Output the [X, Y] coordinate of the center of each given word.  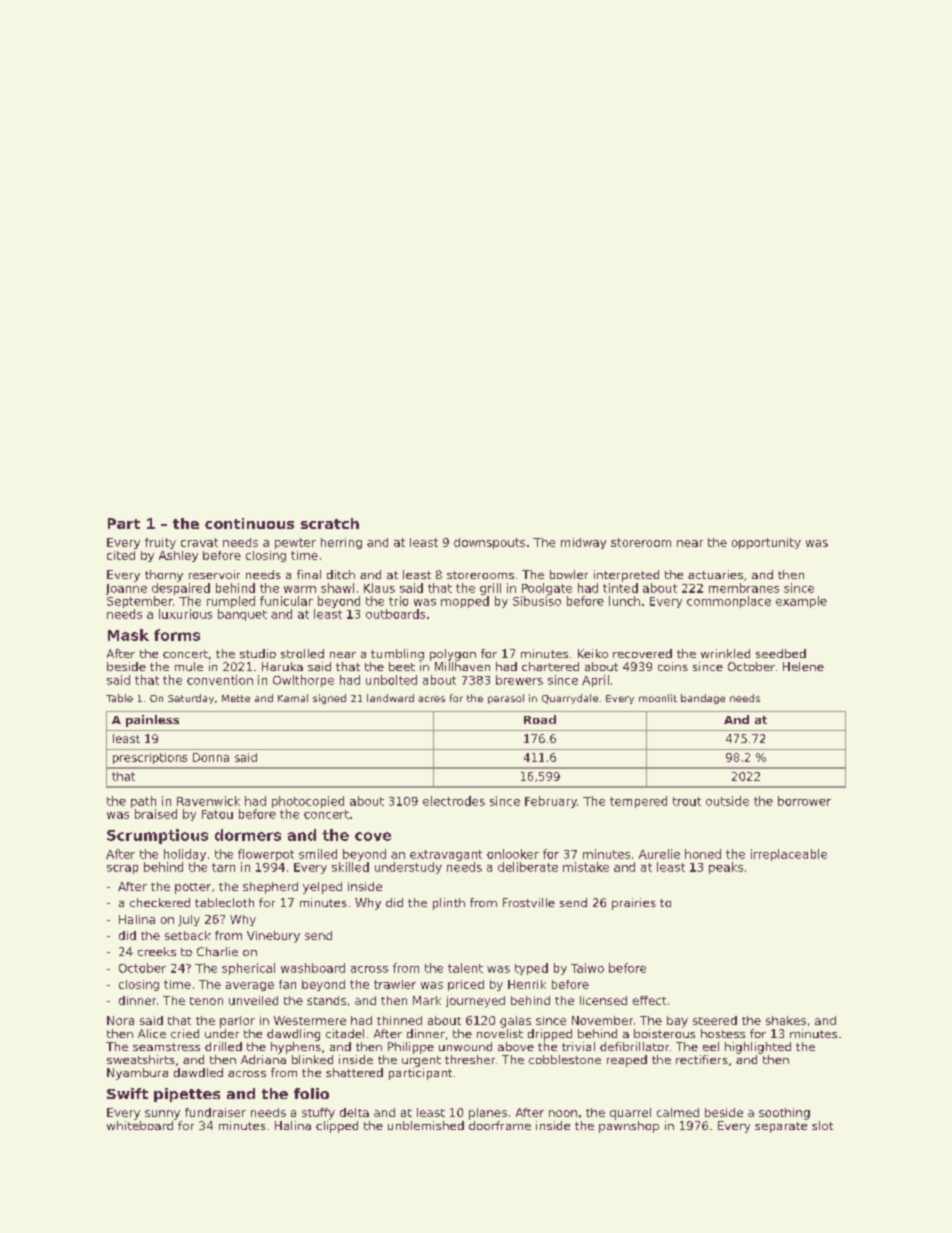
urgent [421, 1061]
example [801, 602]
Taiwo [587, 968]
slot [822, 1125]
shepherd [270, 888]
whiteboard [140, 1125]
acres [431, 699]
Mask [128, 635]
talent [465, 968]
